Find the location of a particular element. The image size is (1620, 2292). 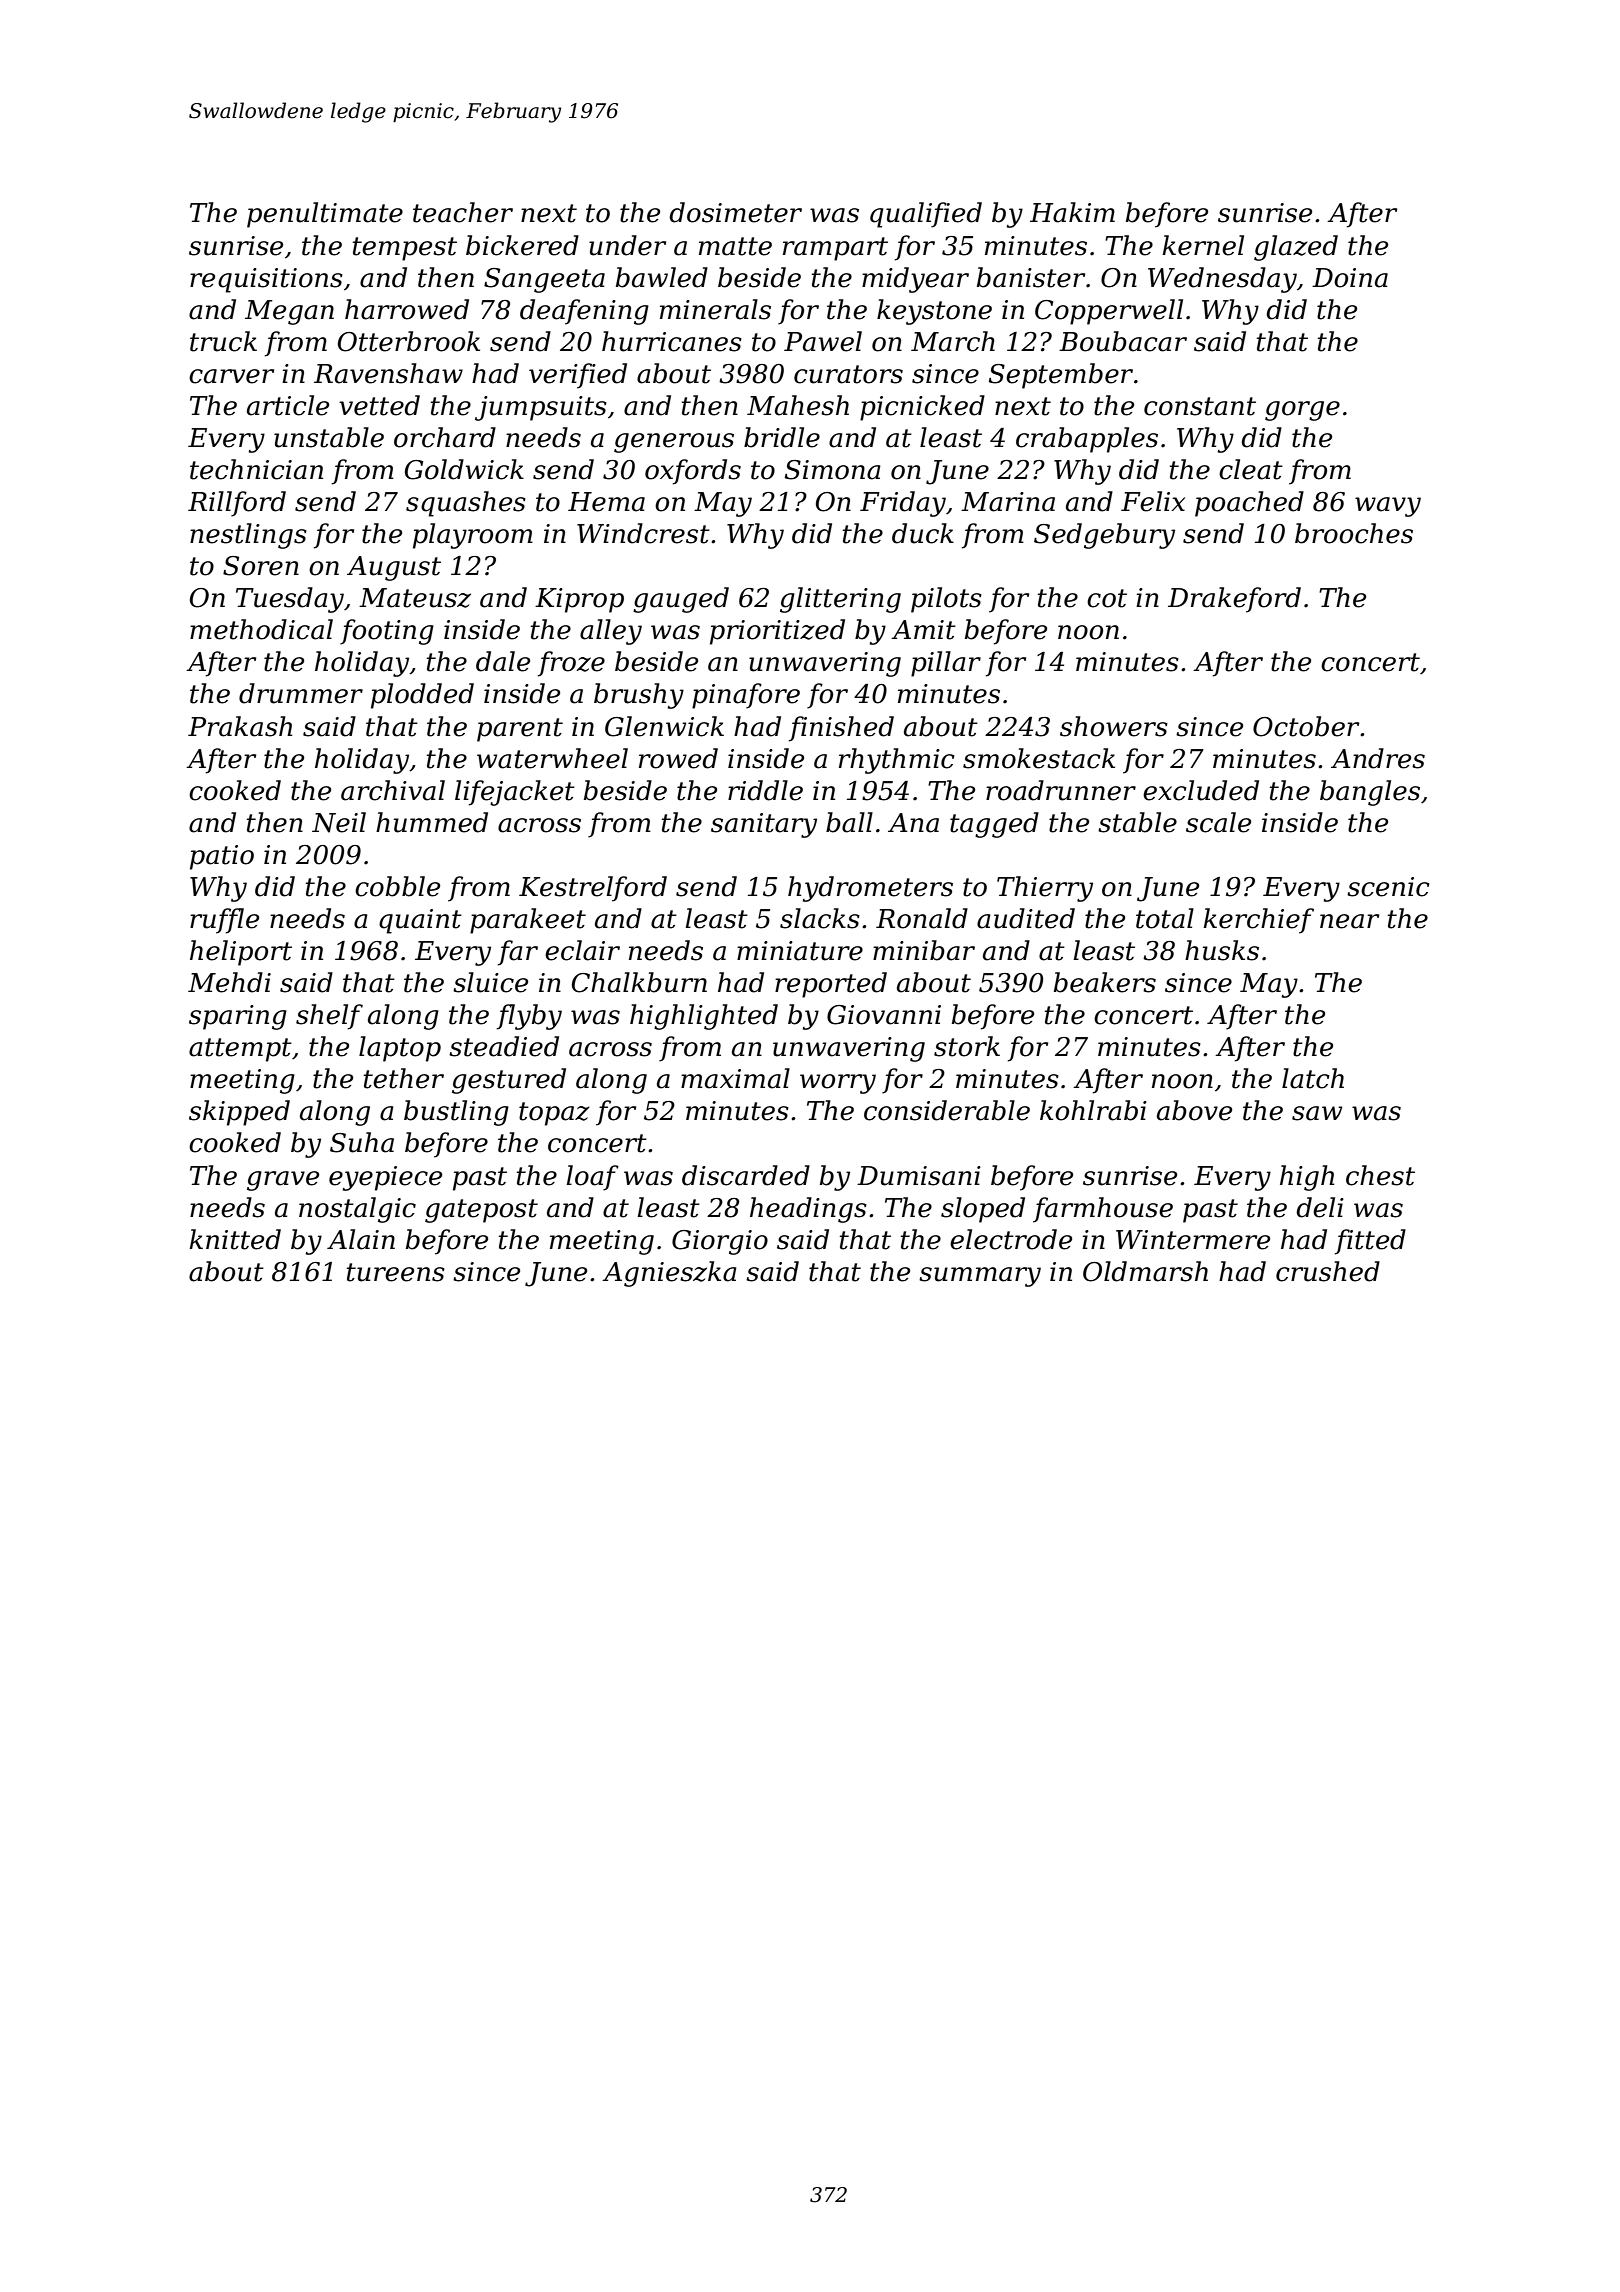

truck is located at coordinates (223, 341).
